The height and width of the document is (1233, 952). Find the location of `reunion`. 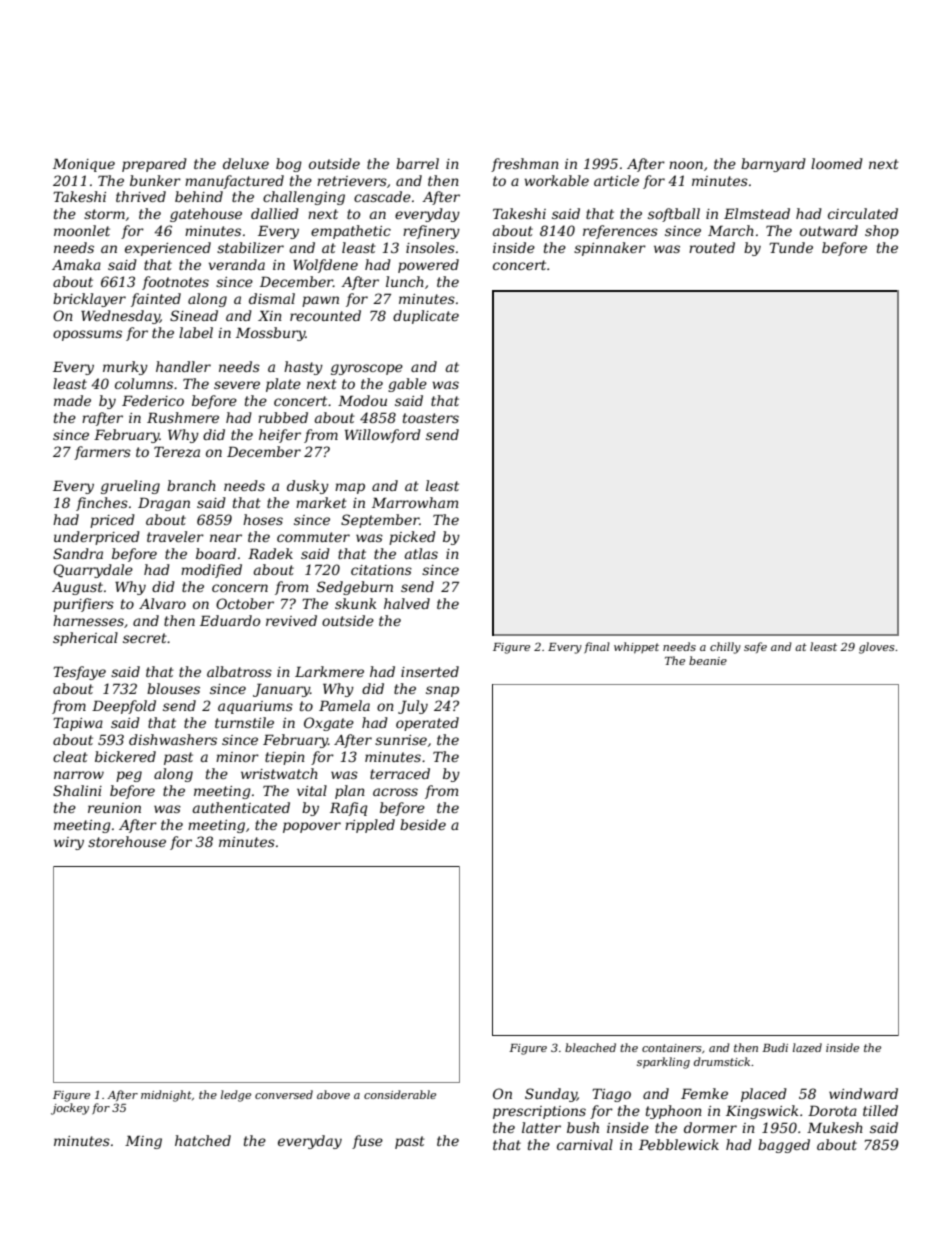

reunion is located at coordinates (114, 808).
